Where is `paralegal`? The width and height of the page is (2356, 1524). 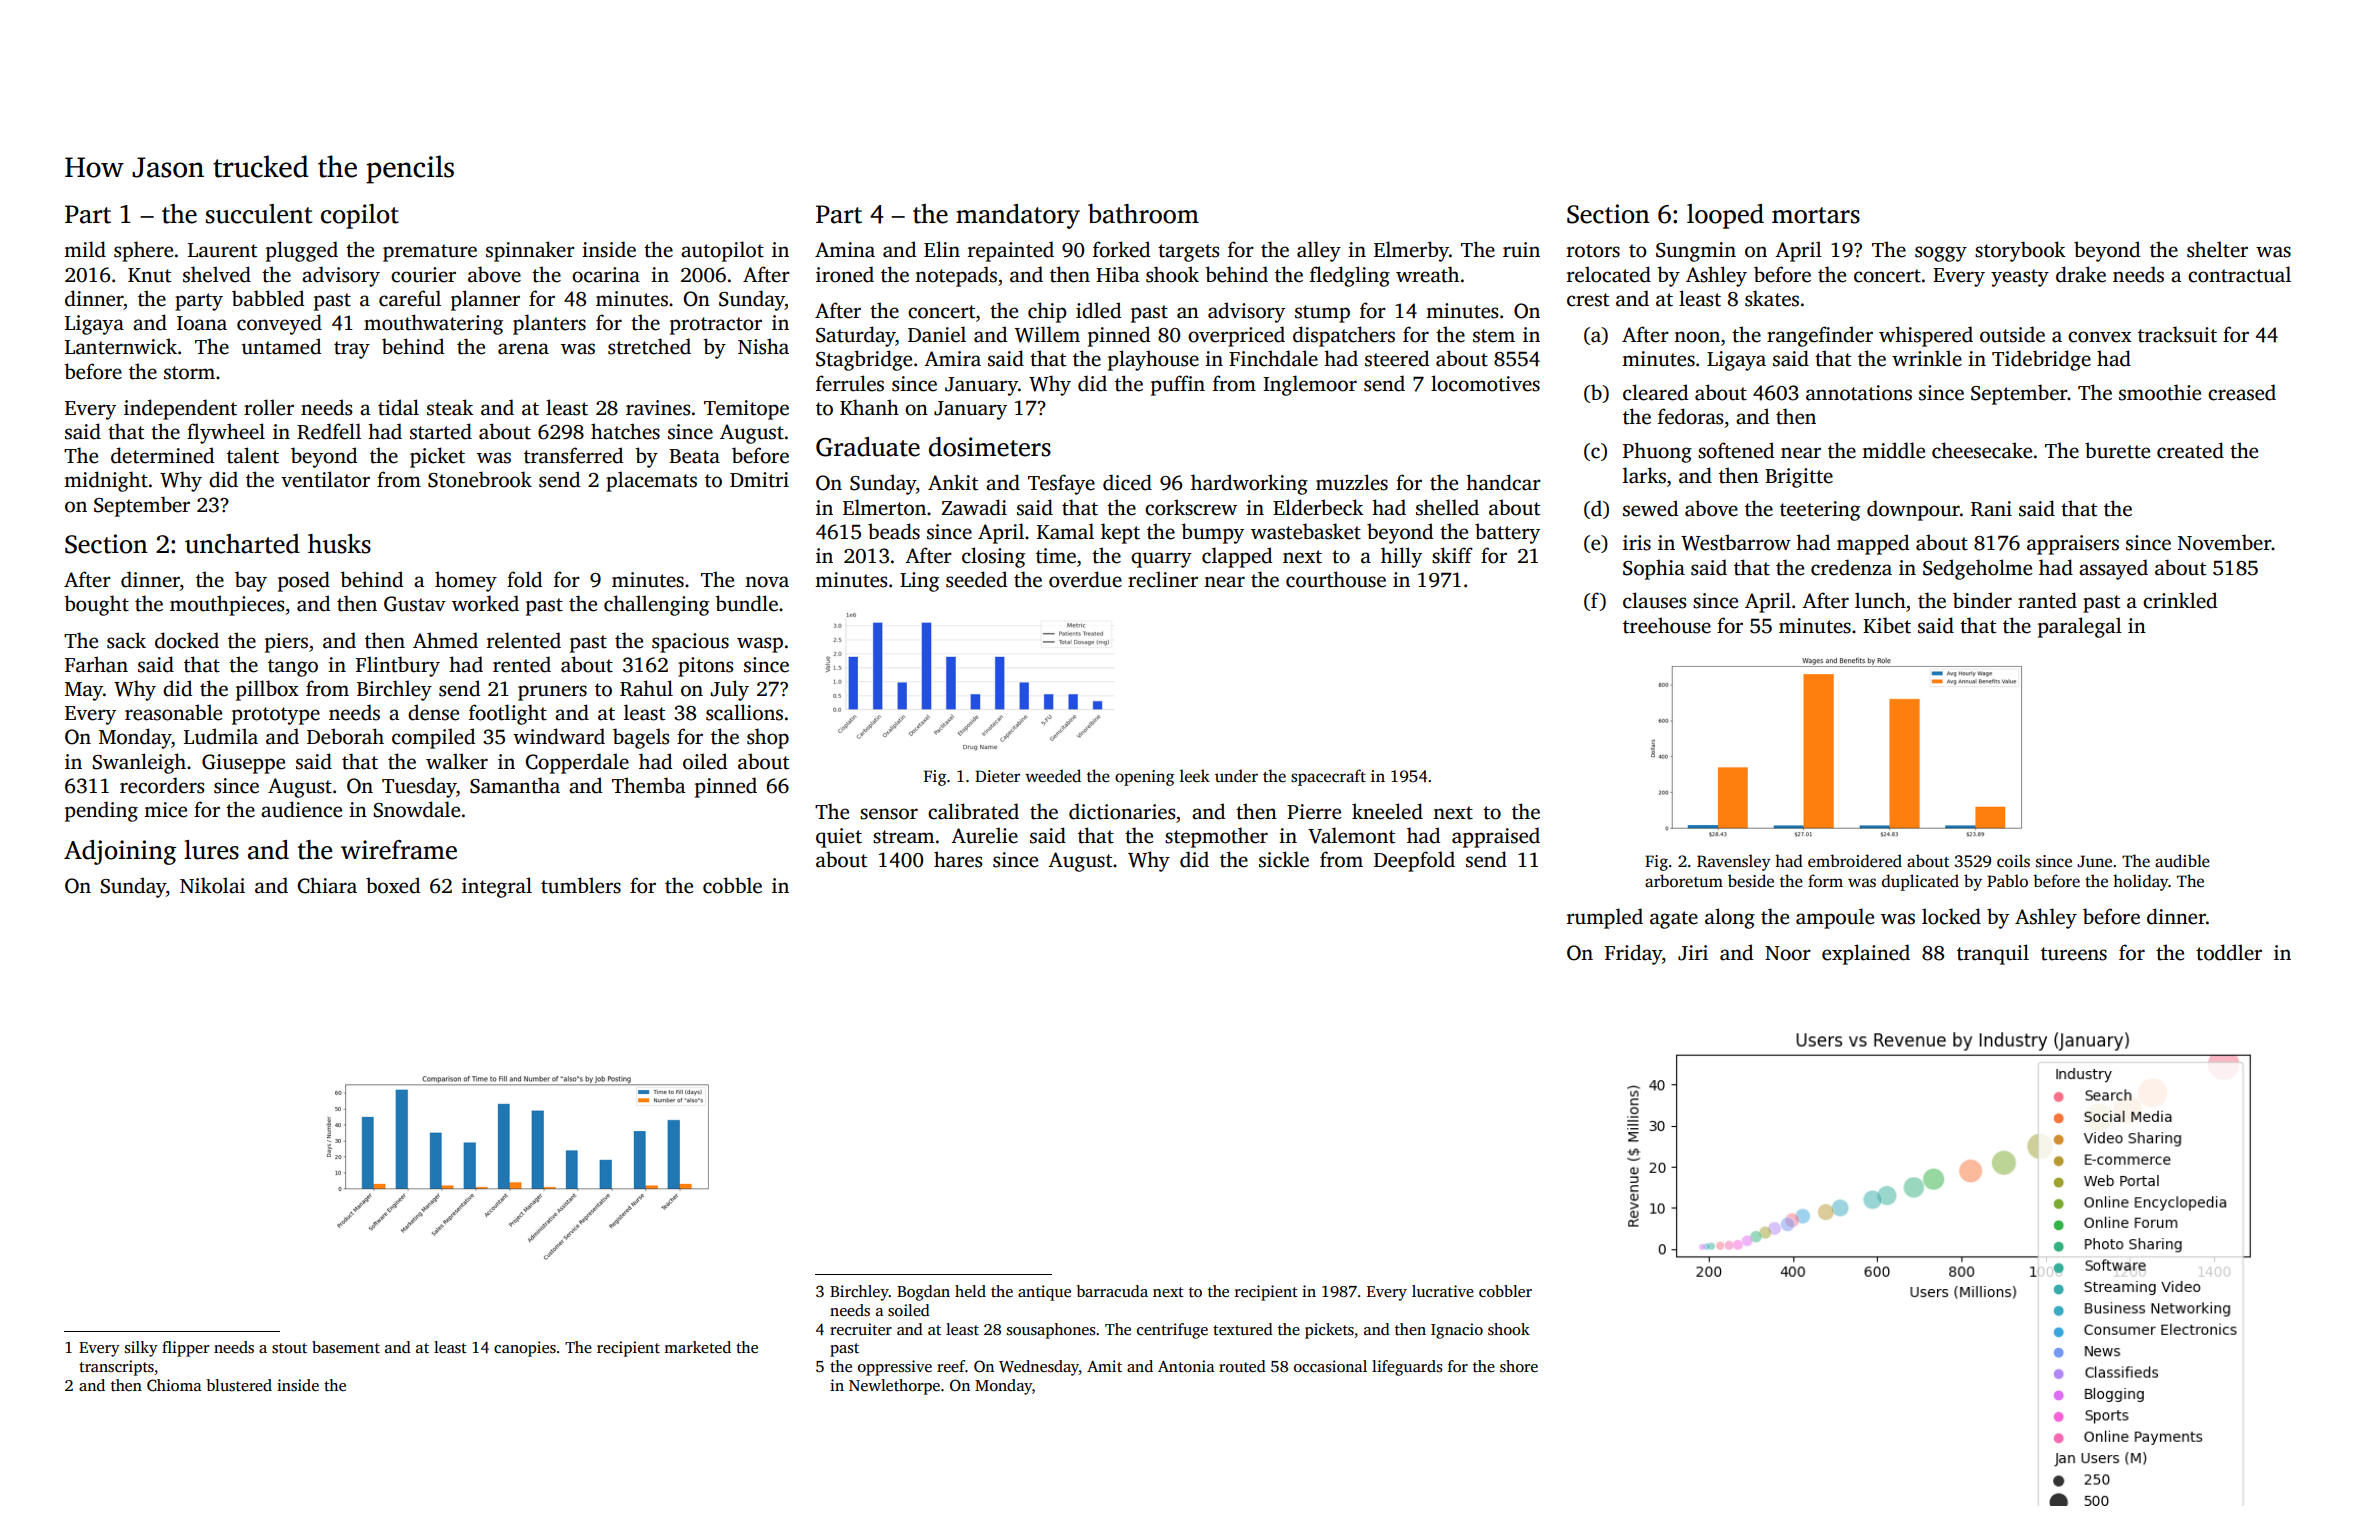 paralegal is located at coordinates (2080, 627).
